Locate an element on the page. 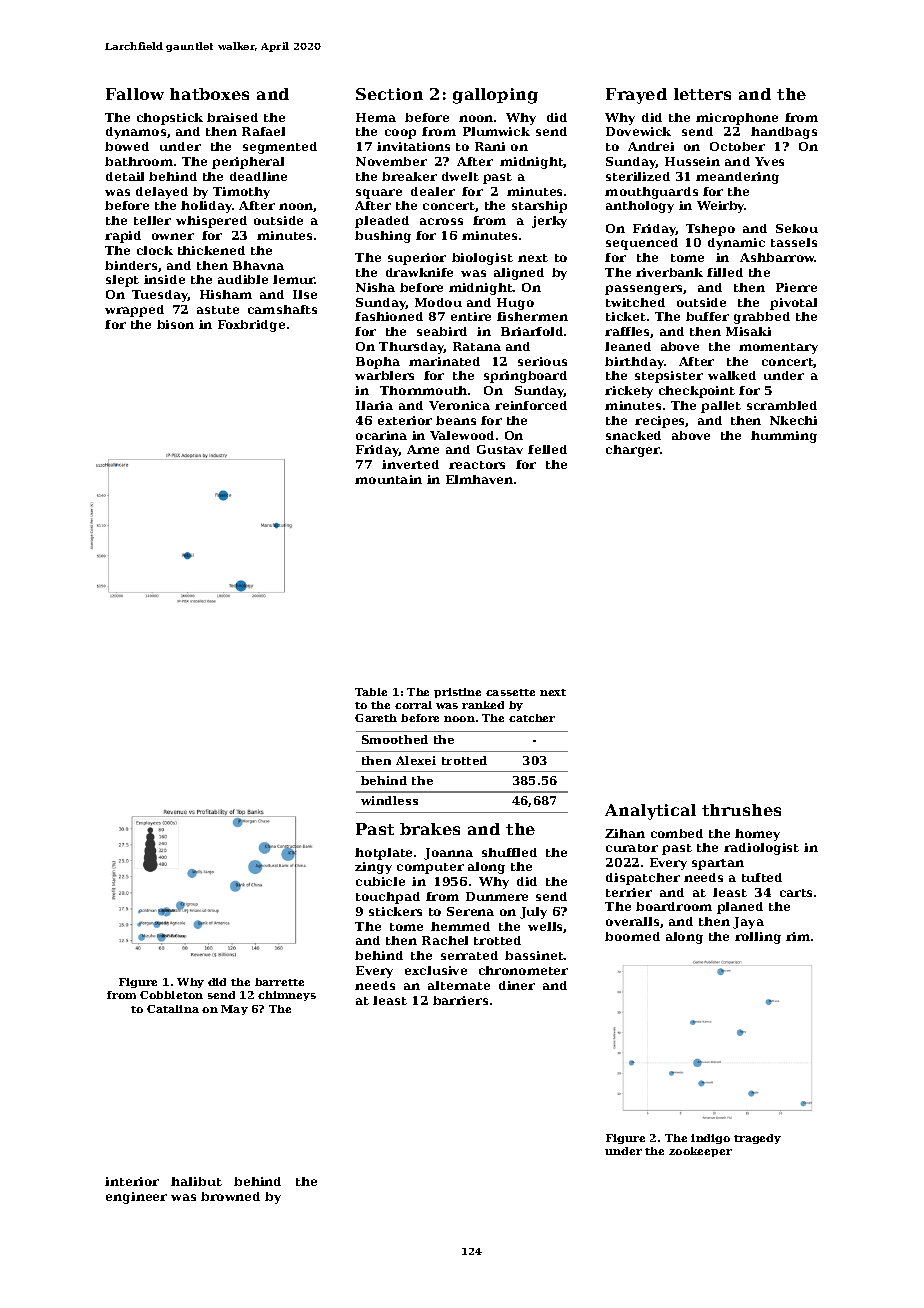  charger is located at coordinates (633, 451).
